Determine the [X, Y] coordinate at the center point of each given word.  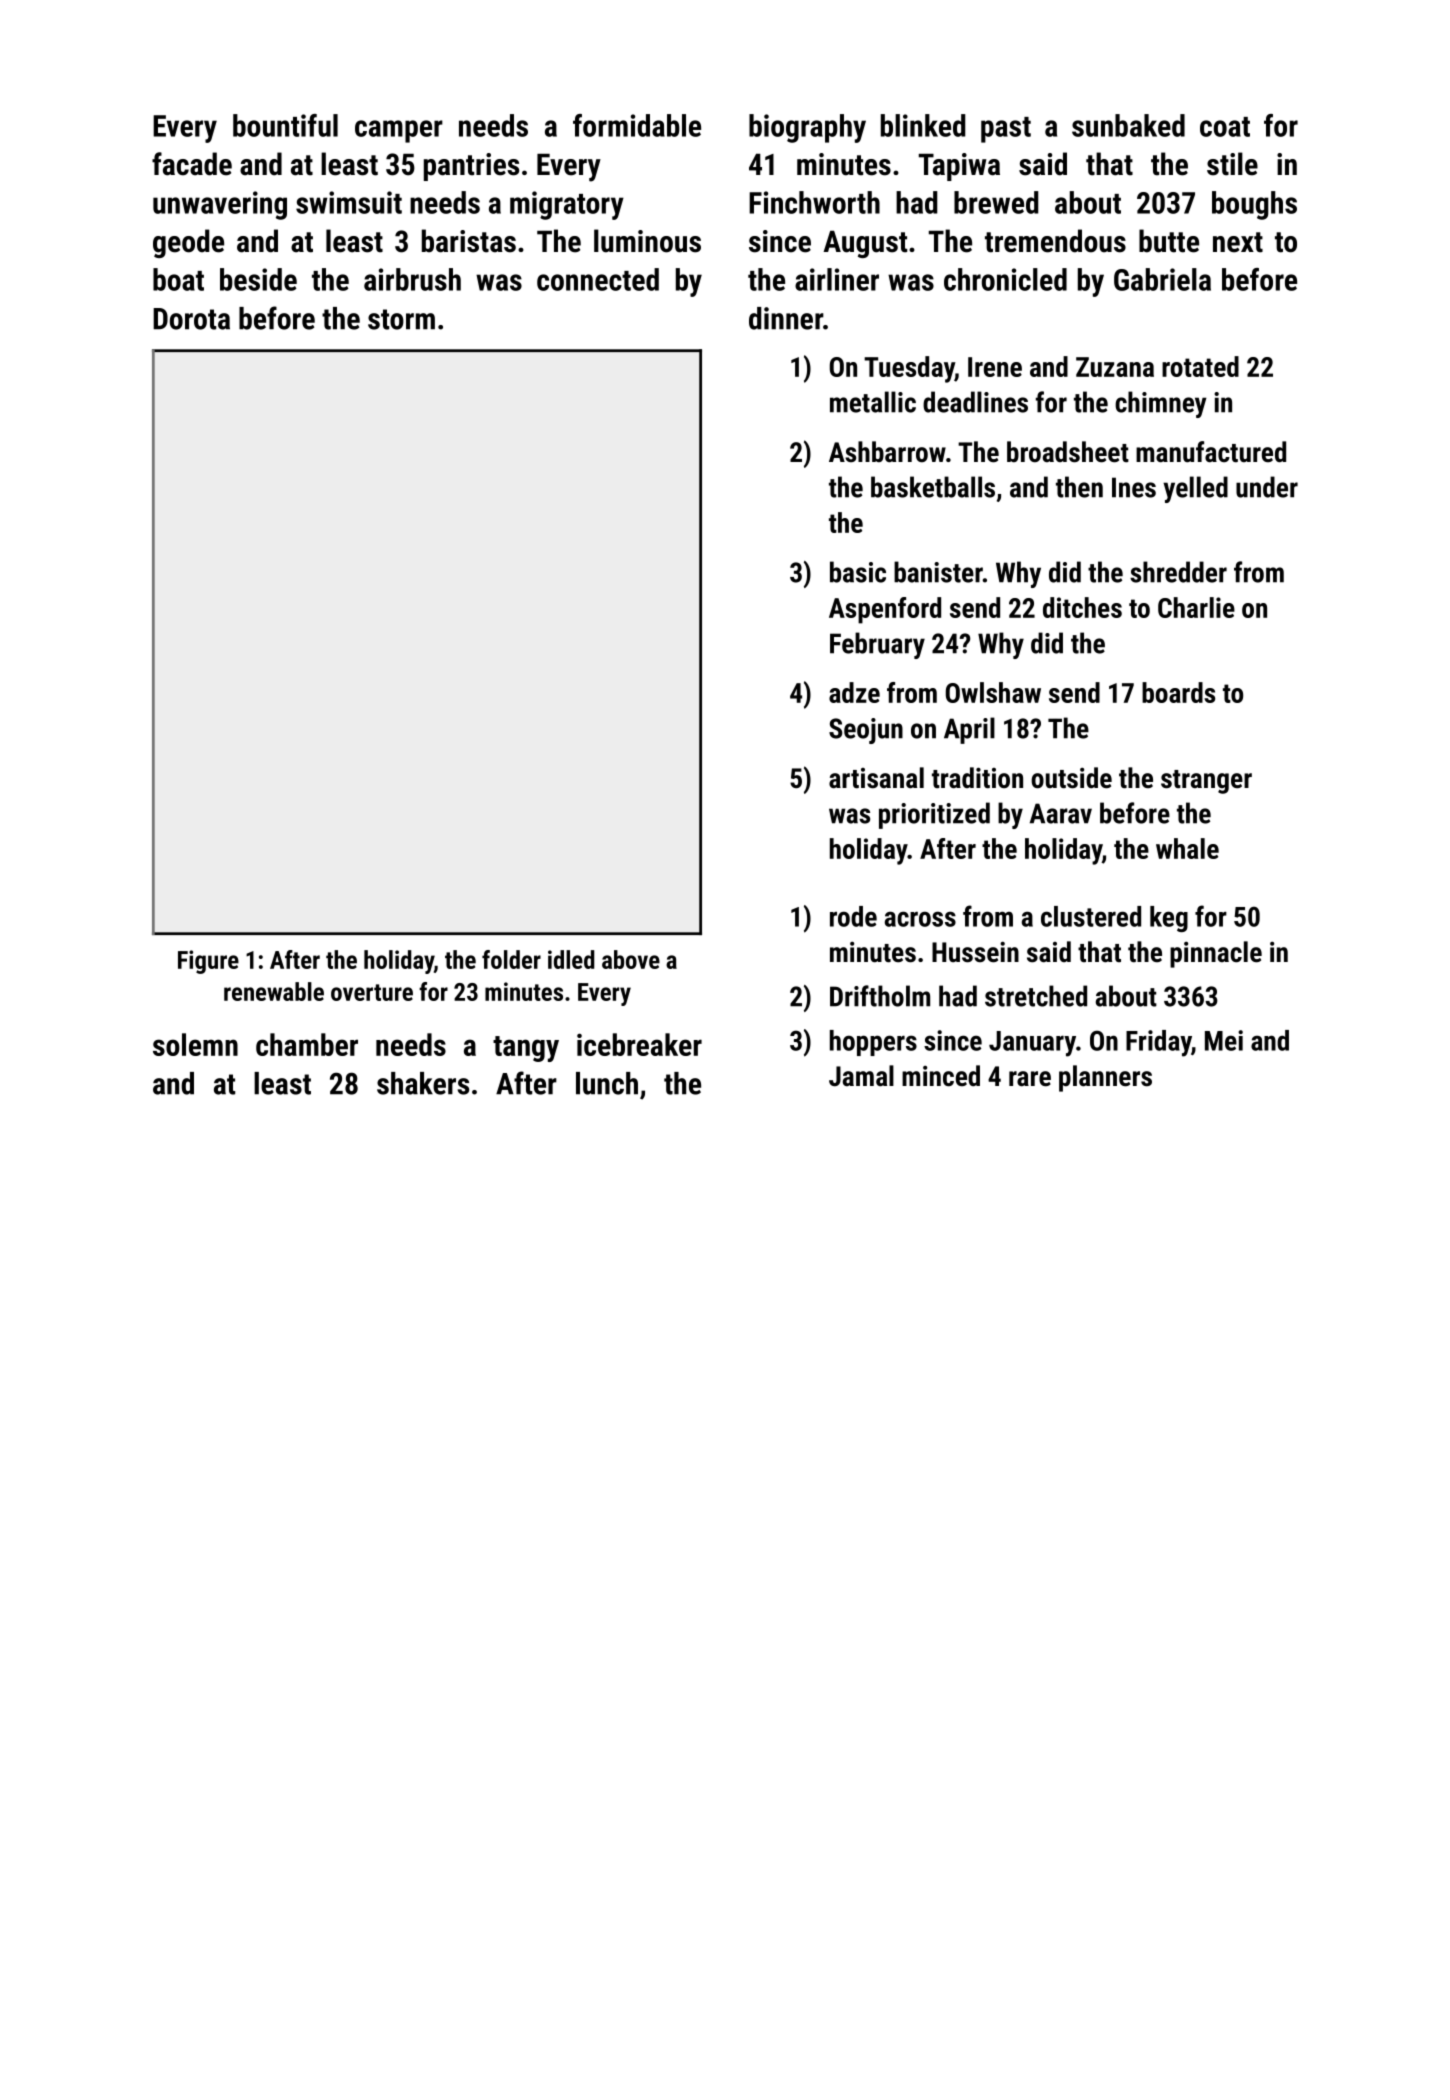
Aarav [1061, 813]
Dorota [191, 319]
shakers [423, 1083]
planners [1105, 1078]
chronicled [1005, 279]
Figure [208, 962]
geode [188, 243]
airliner [837, 279]
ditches [1082, 607]
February [877, 645]
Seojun [866, 731]
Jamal [861, 1076]
